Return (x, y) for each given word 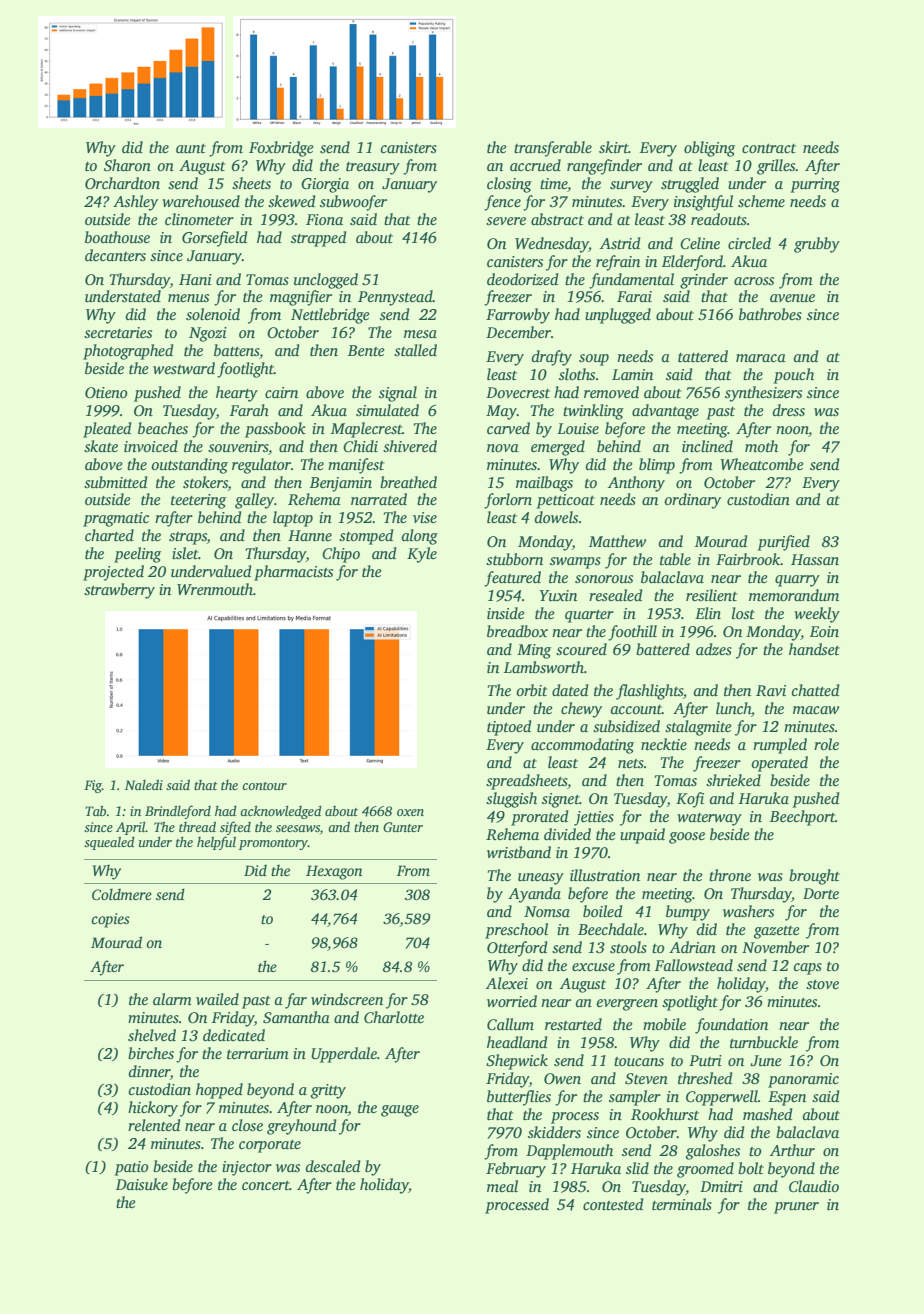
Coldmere (122, 894)
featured (512, 579)
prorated (539, 818)
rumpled (780, 746)
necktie (664, 744)
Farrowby (518, 316)
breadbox (517, 631)
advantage (665, 412)
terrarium (258, 1053)
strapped (318, 239)
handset (814, 649)
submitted (115, 482)
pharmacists (293, 573)
